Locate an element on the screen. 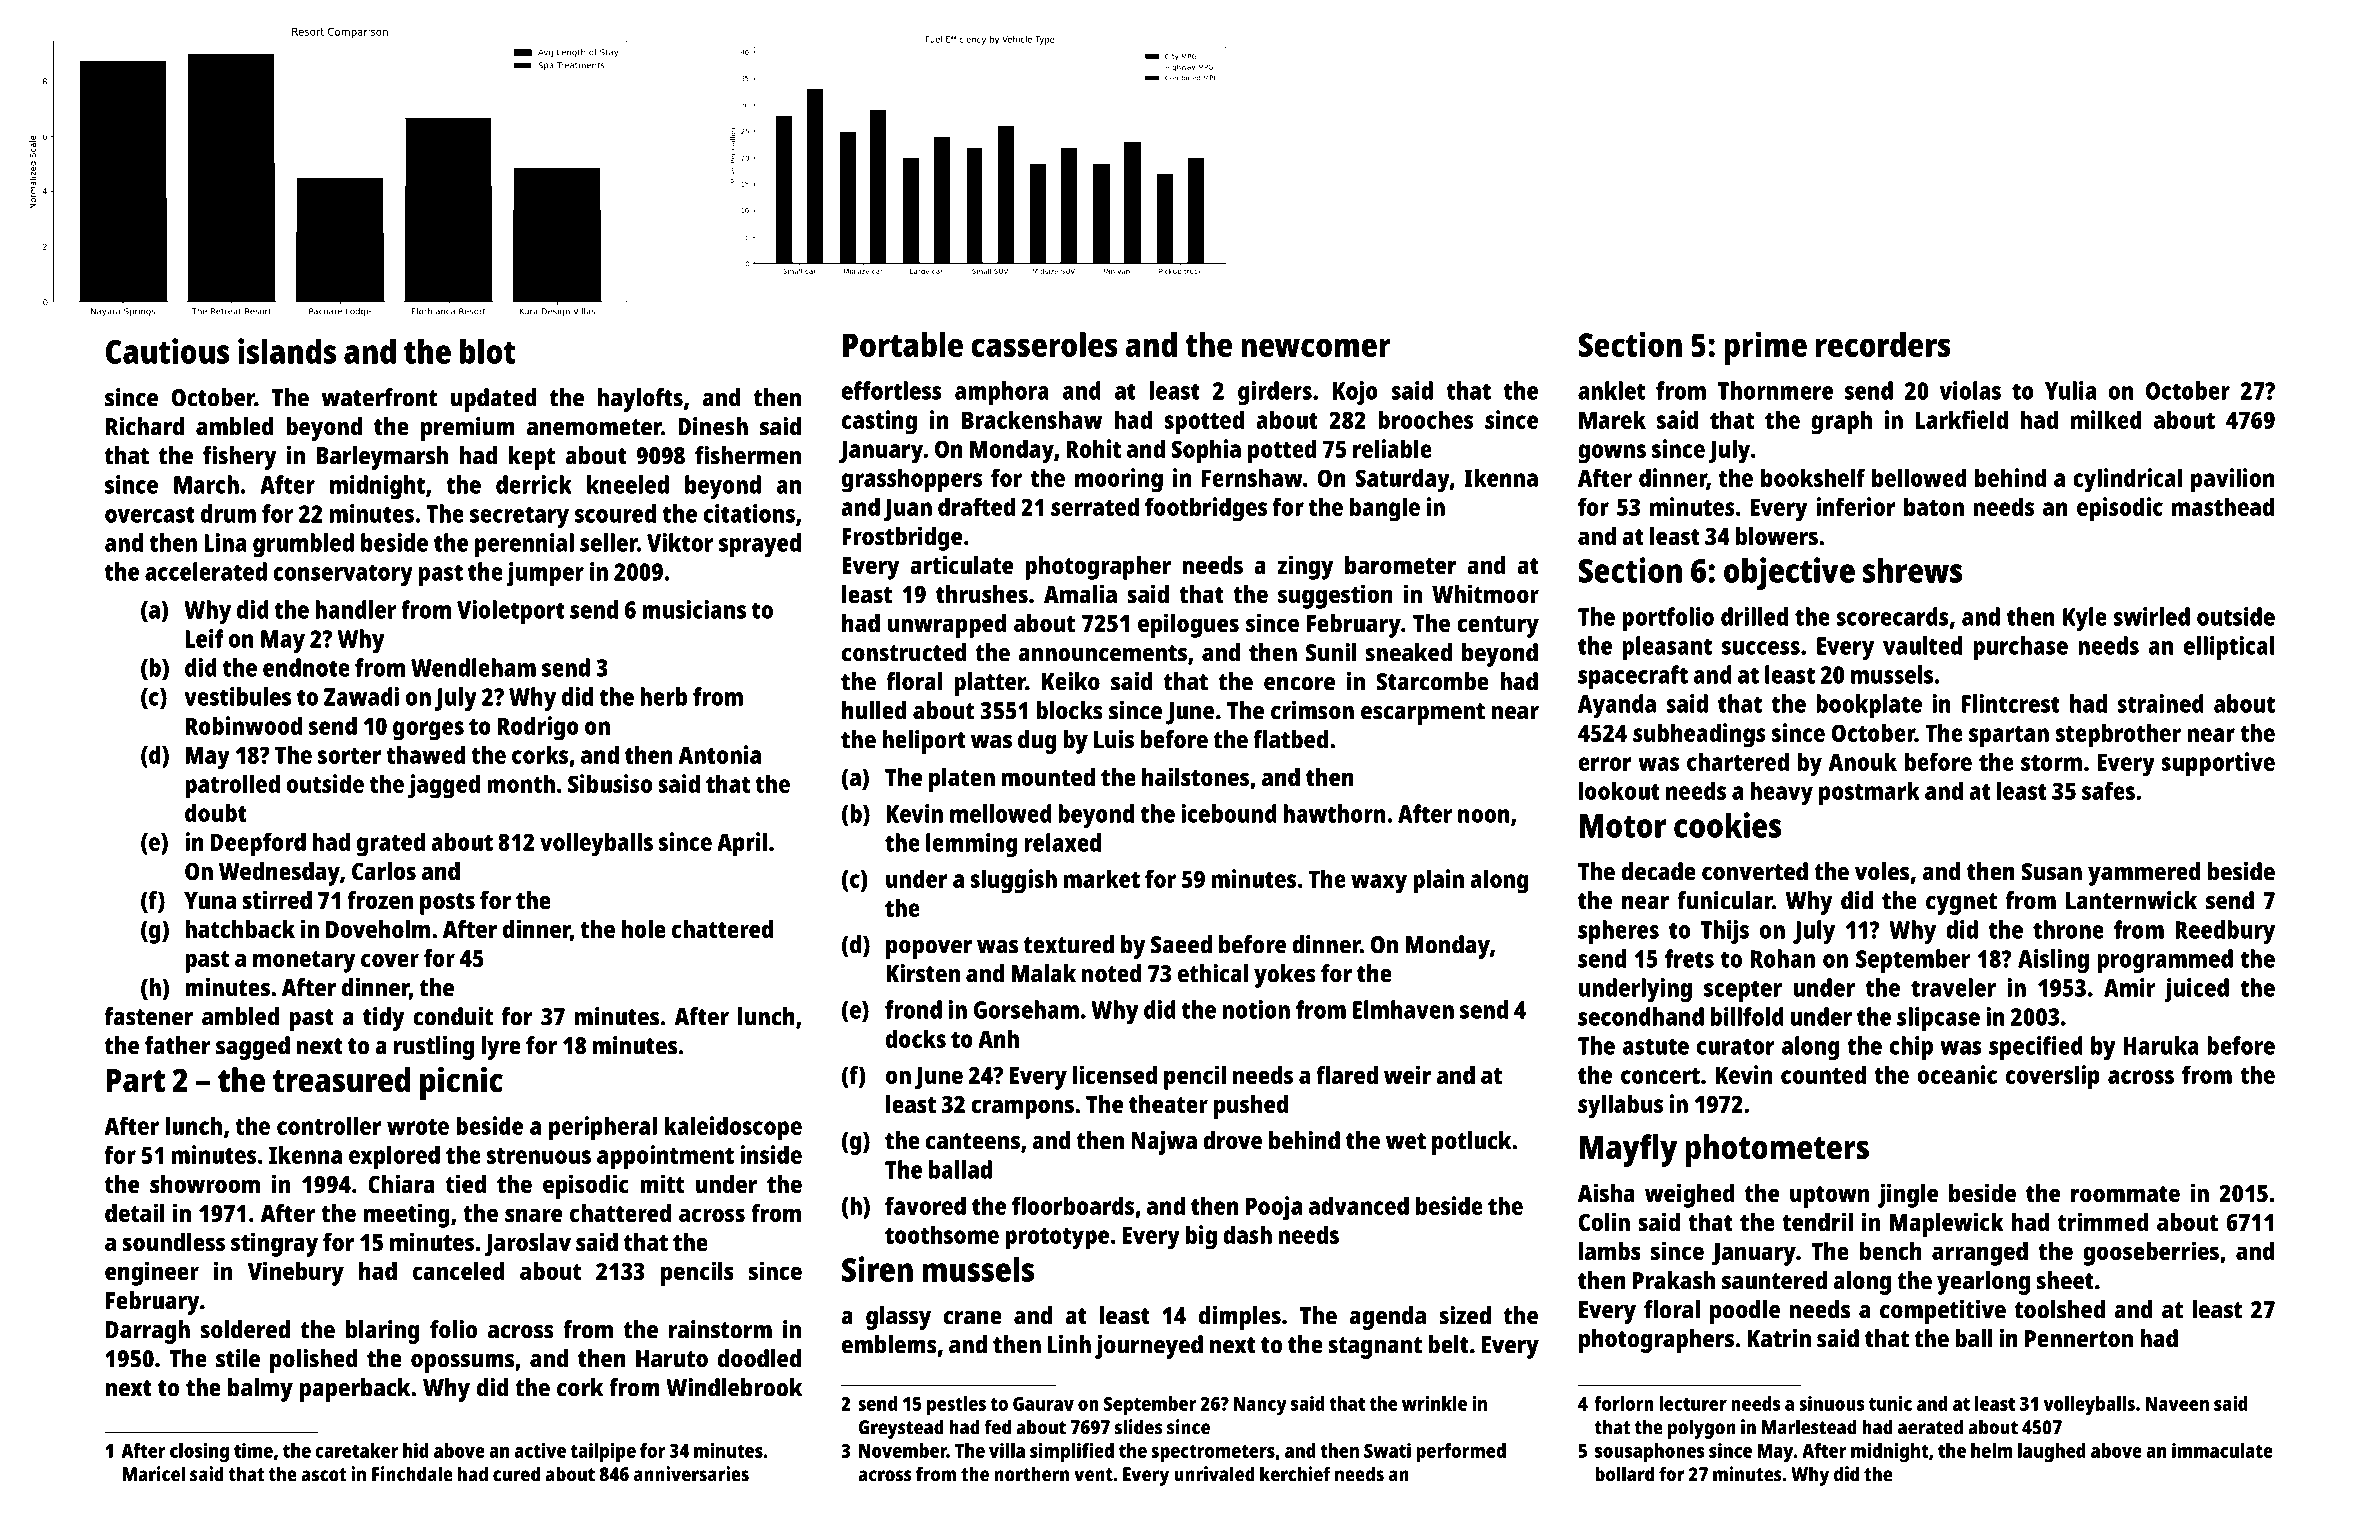  Darragh is located at coordinates (148, 1332).
